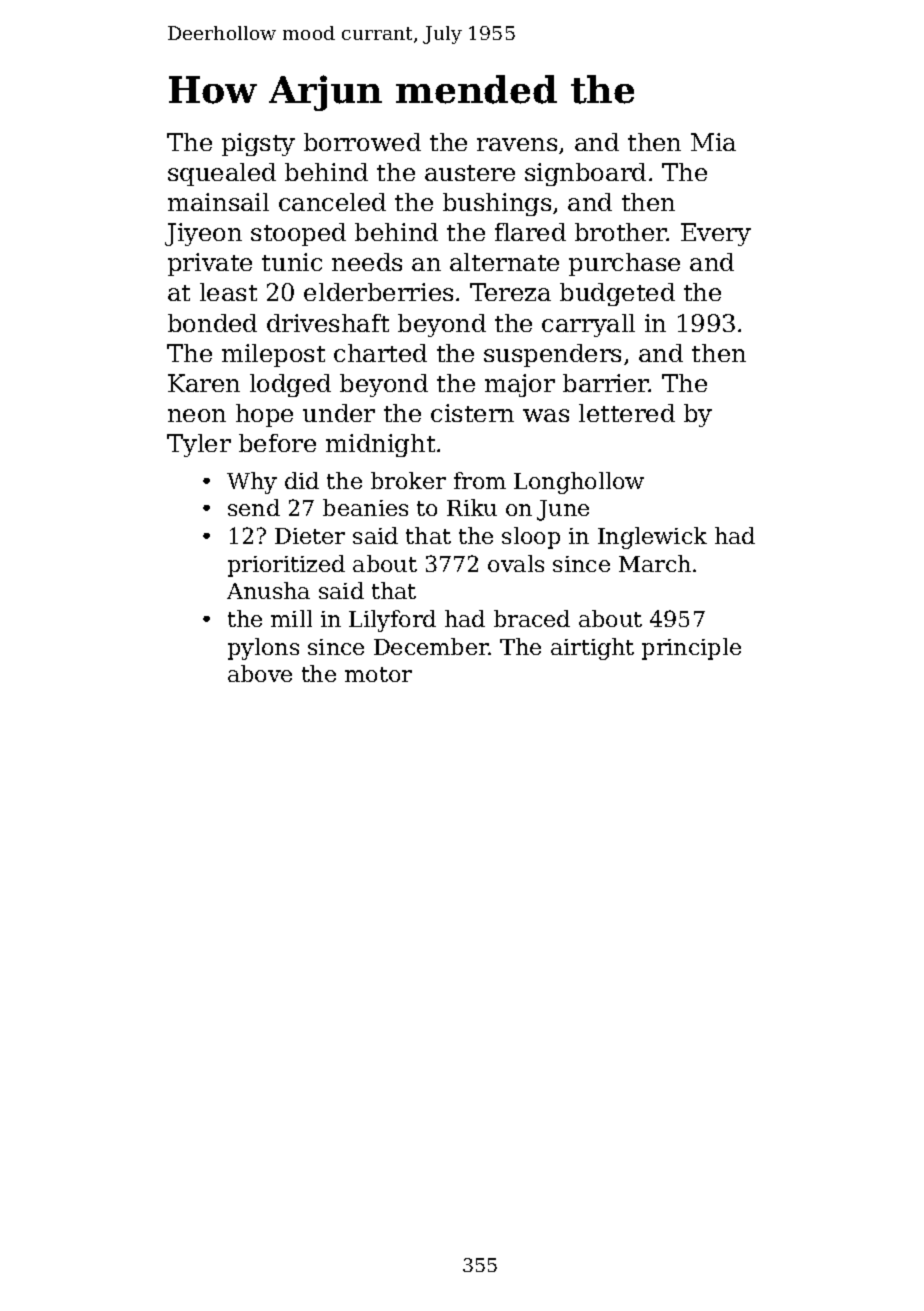 This screenshot has height=1311, width=924. What do you see at coordinates (585, 174) in the screenshot?
I see `signboard` at bounding box center [585, 174].
